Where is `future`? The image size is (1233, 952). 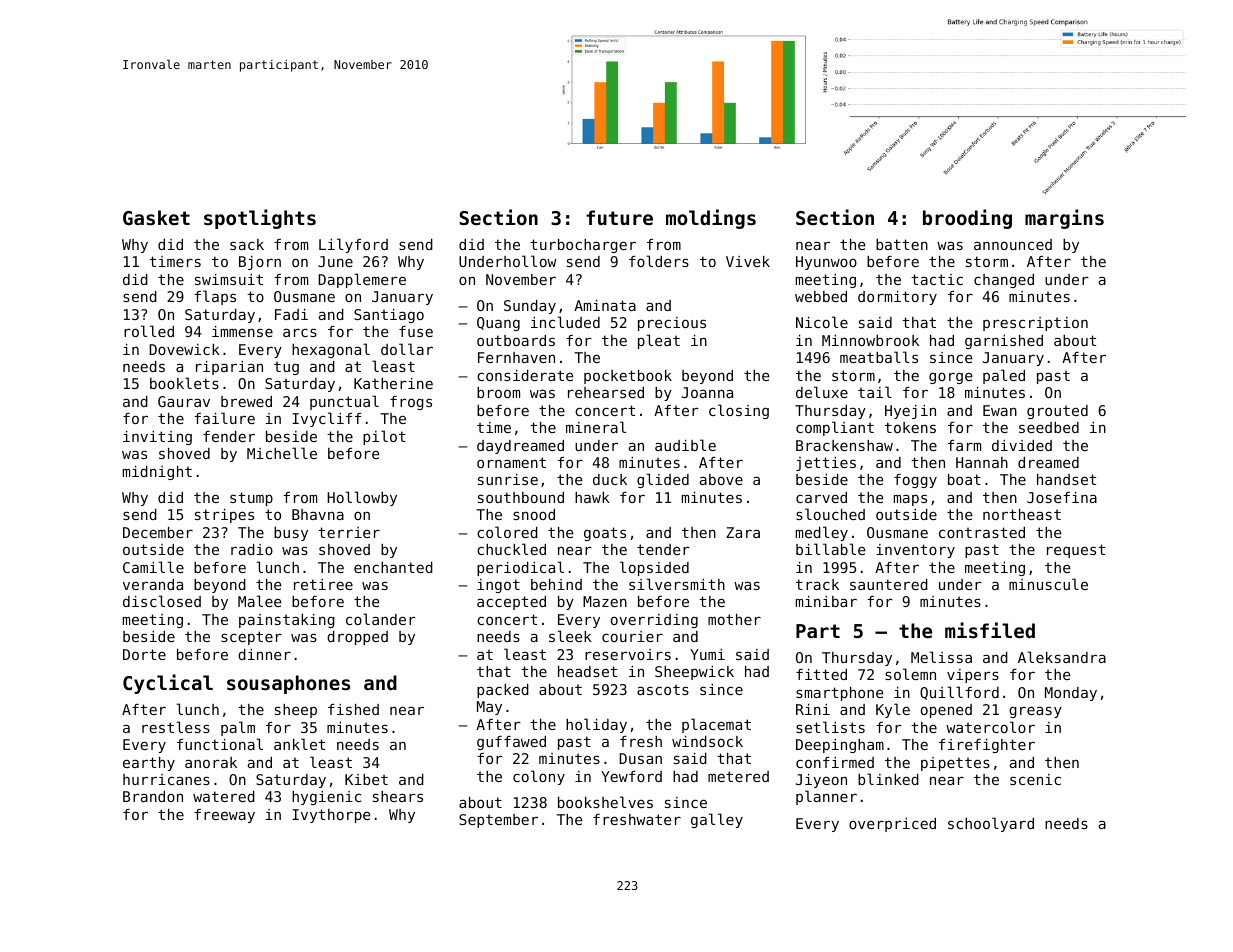 future is located at coordinates (619, 217).
